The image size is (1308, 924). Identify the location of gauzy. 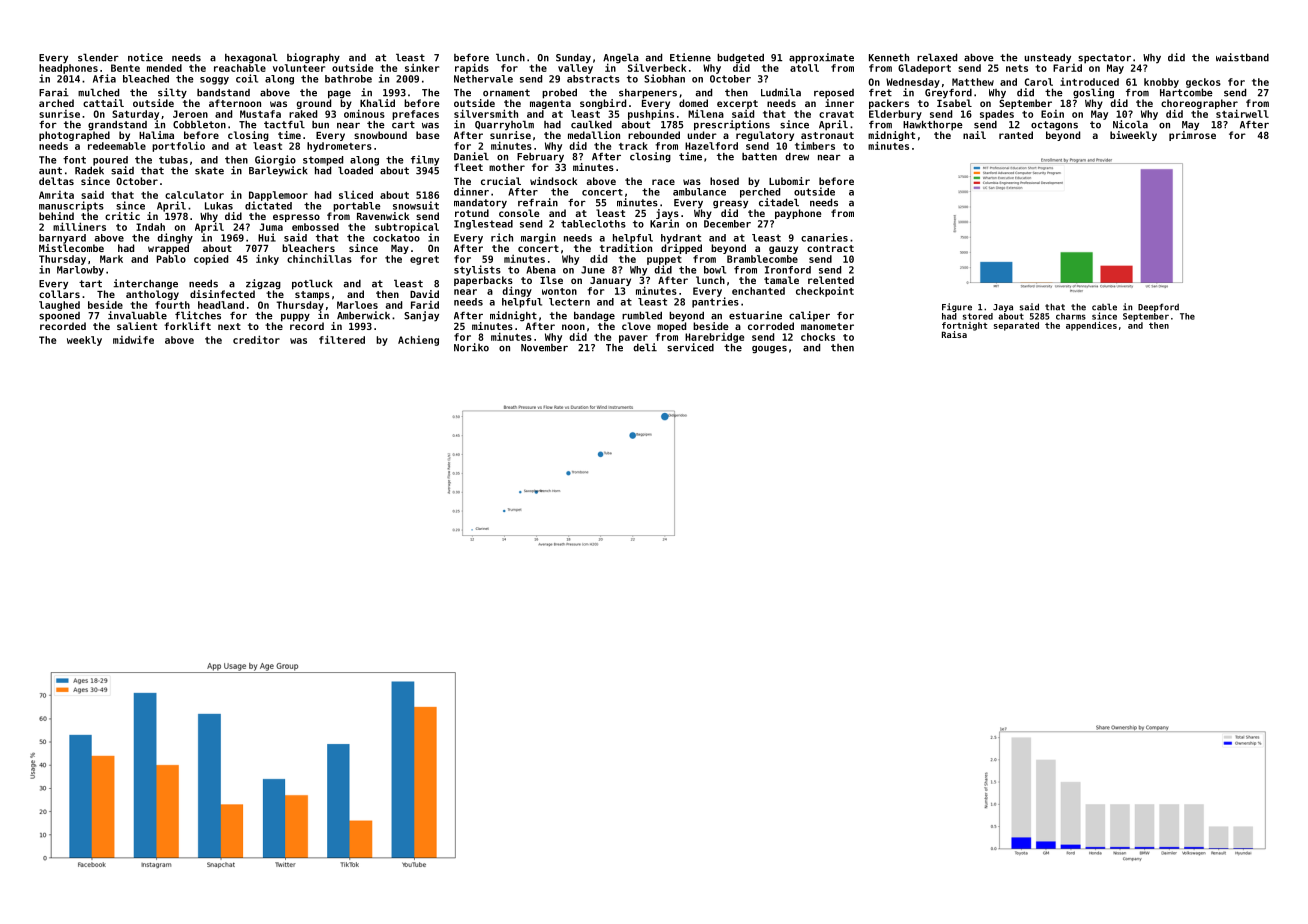
(783, 250).
